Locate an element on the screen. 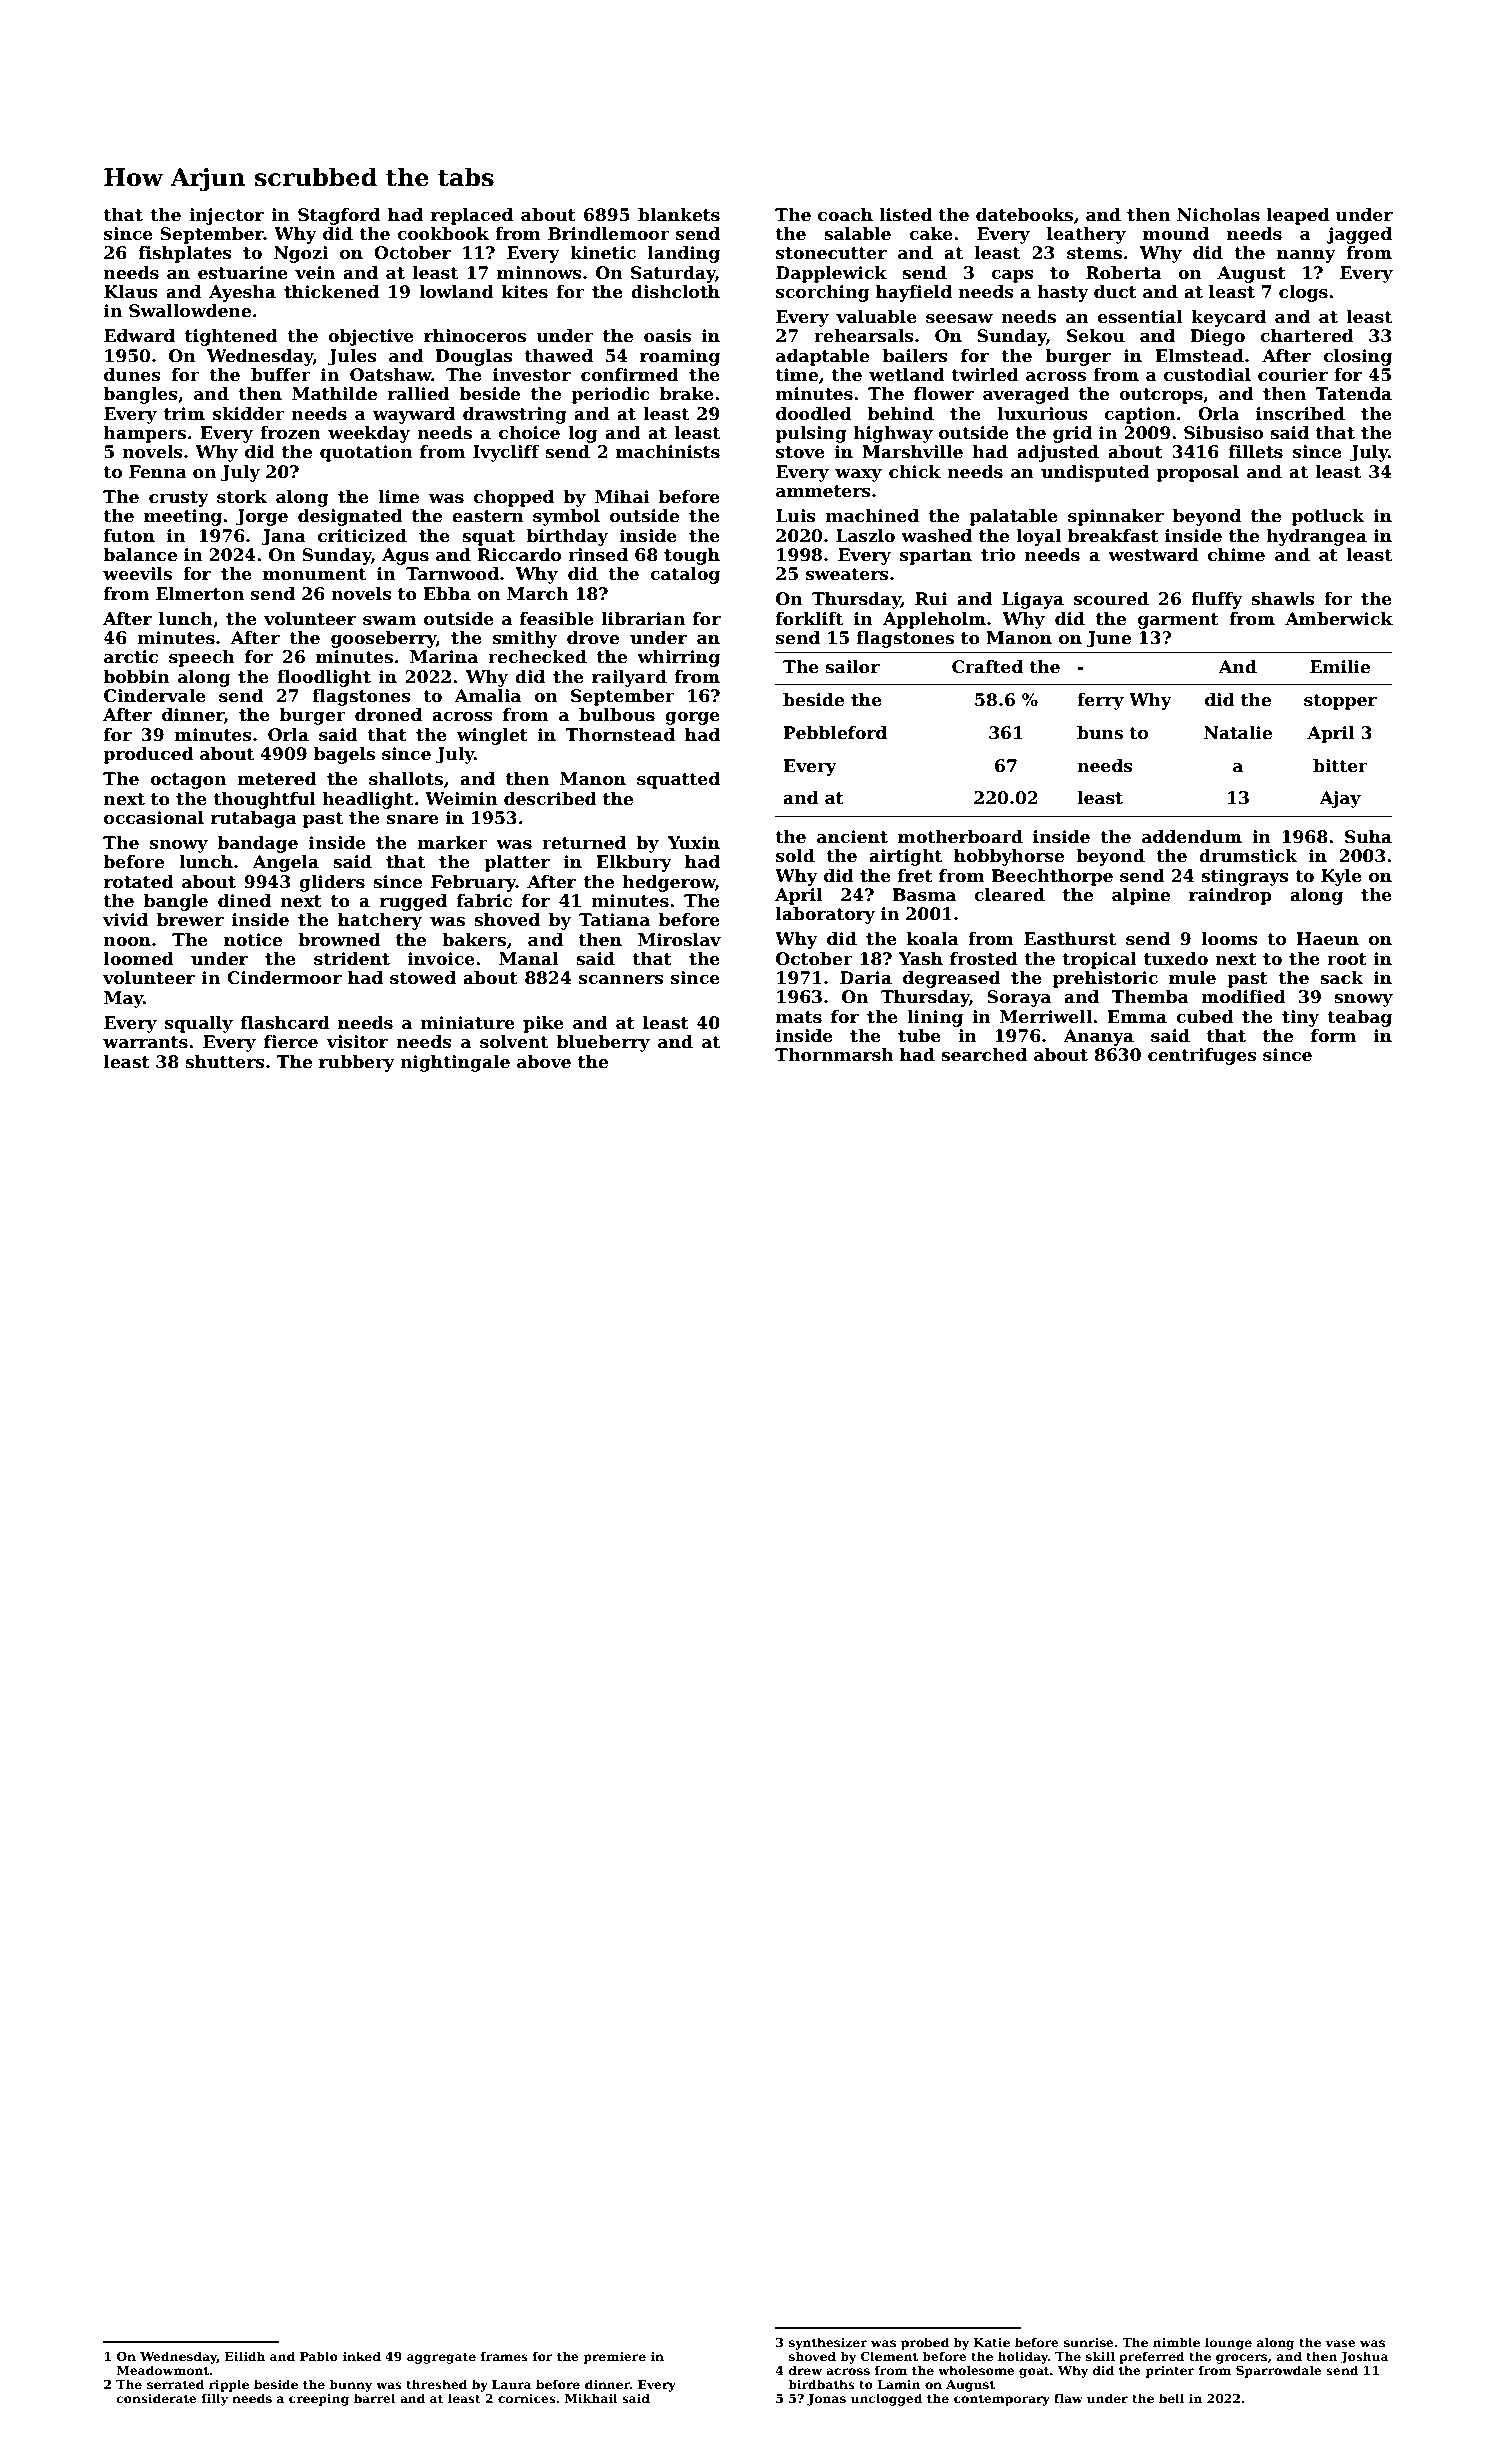 The height and width of the screenshot is (2464, 1496). frames is located at coordinates (504, 2356).
